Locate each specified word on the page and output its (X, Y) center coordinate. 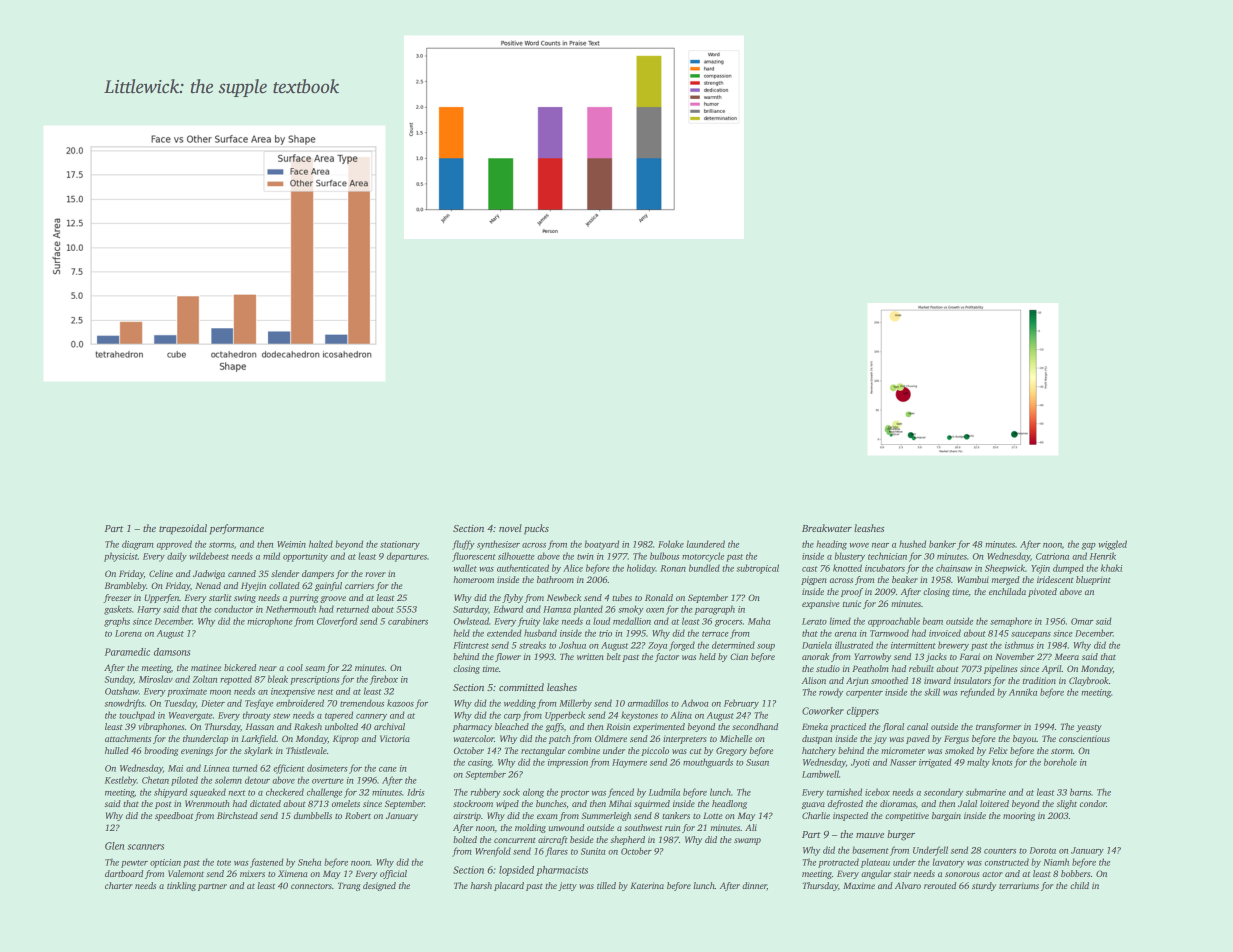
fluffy (463, 545)
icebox (877, 792)
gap (1089, 546)
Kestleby (121, 781)
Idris (416, 792)
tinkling (181, 886)
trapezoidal (183, 529)
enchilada (1007, 591)
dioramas (898, 803)
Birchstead (237, 815)
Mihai (620, 803)
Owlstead (471, 621)
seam (315, 668)
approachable (894, 622)
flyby (512, 598)
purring (303, 598)
